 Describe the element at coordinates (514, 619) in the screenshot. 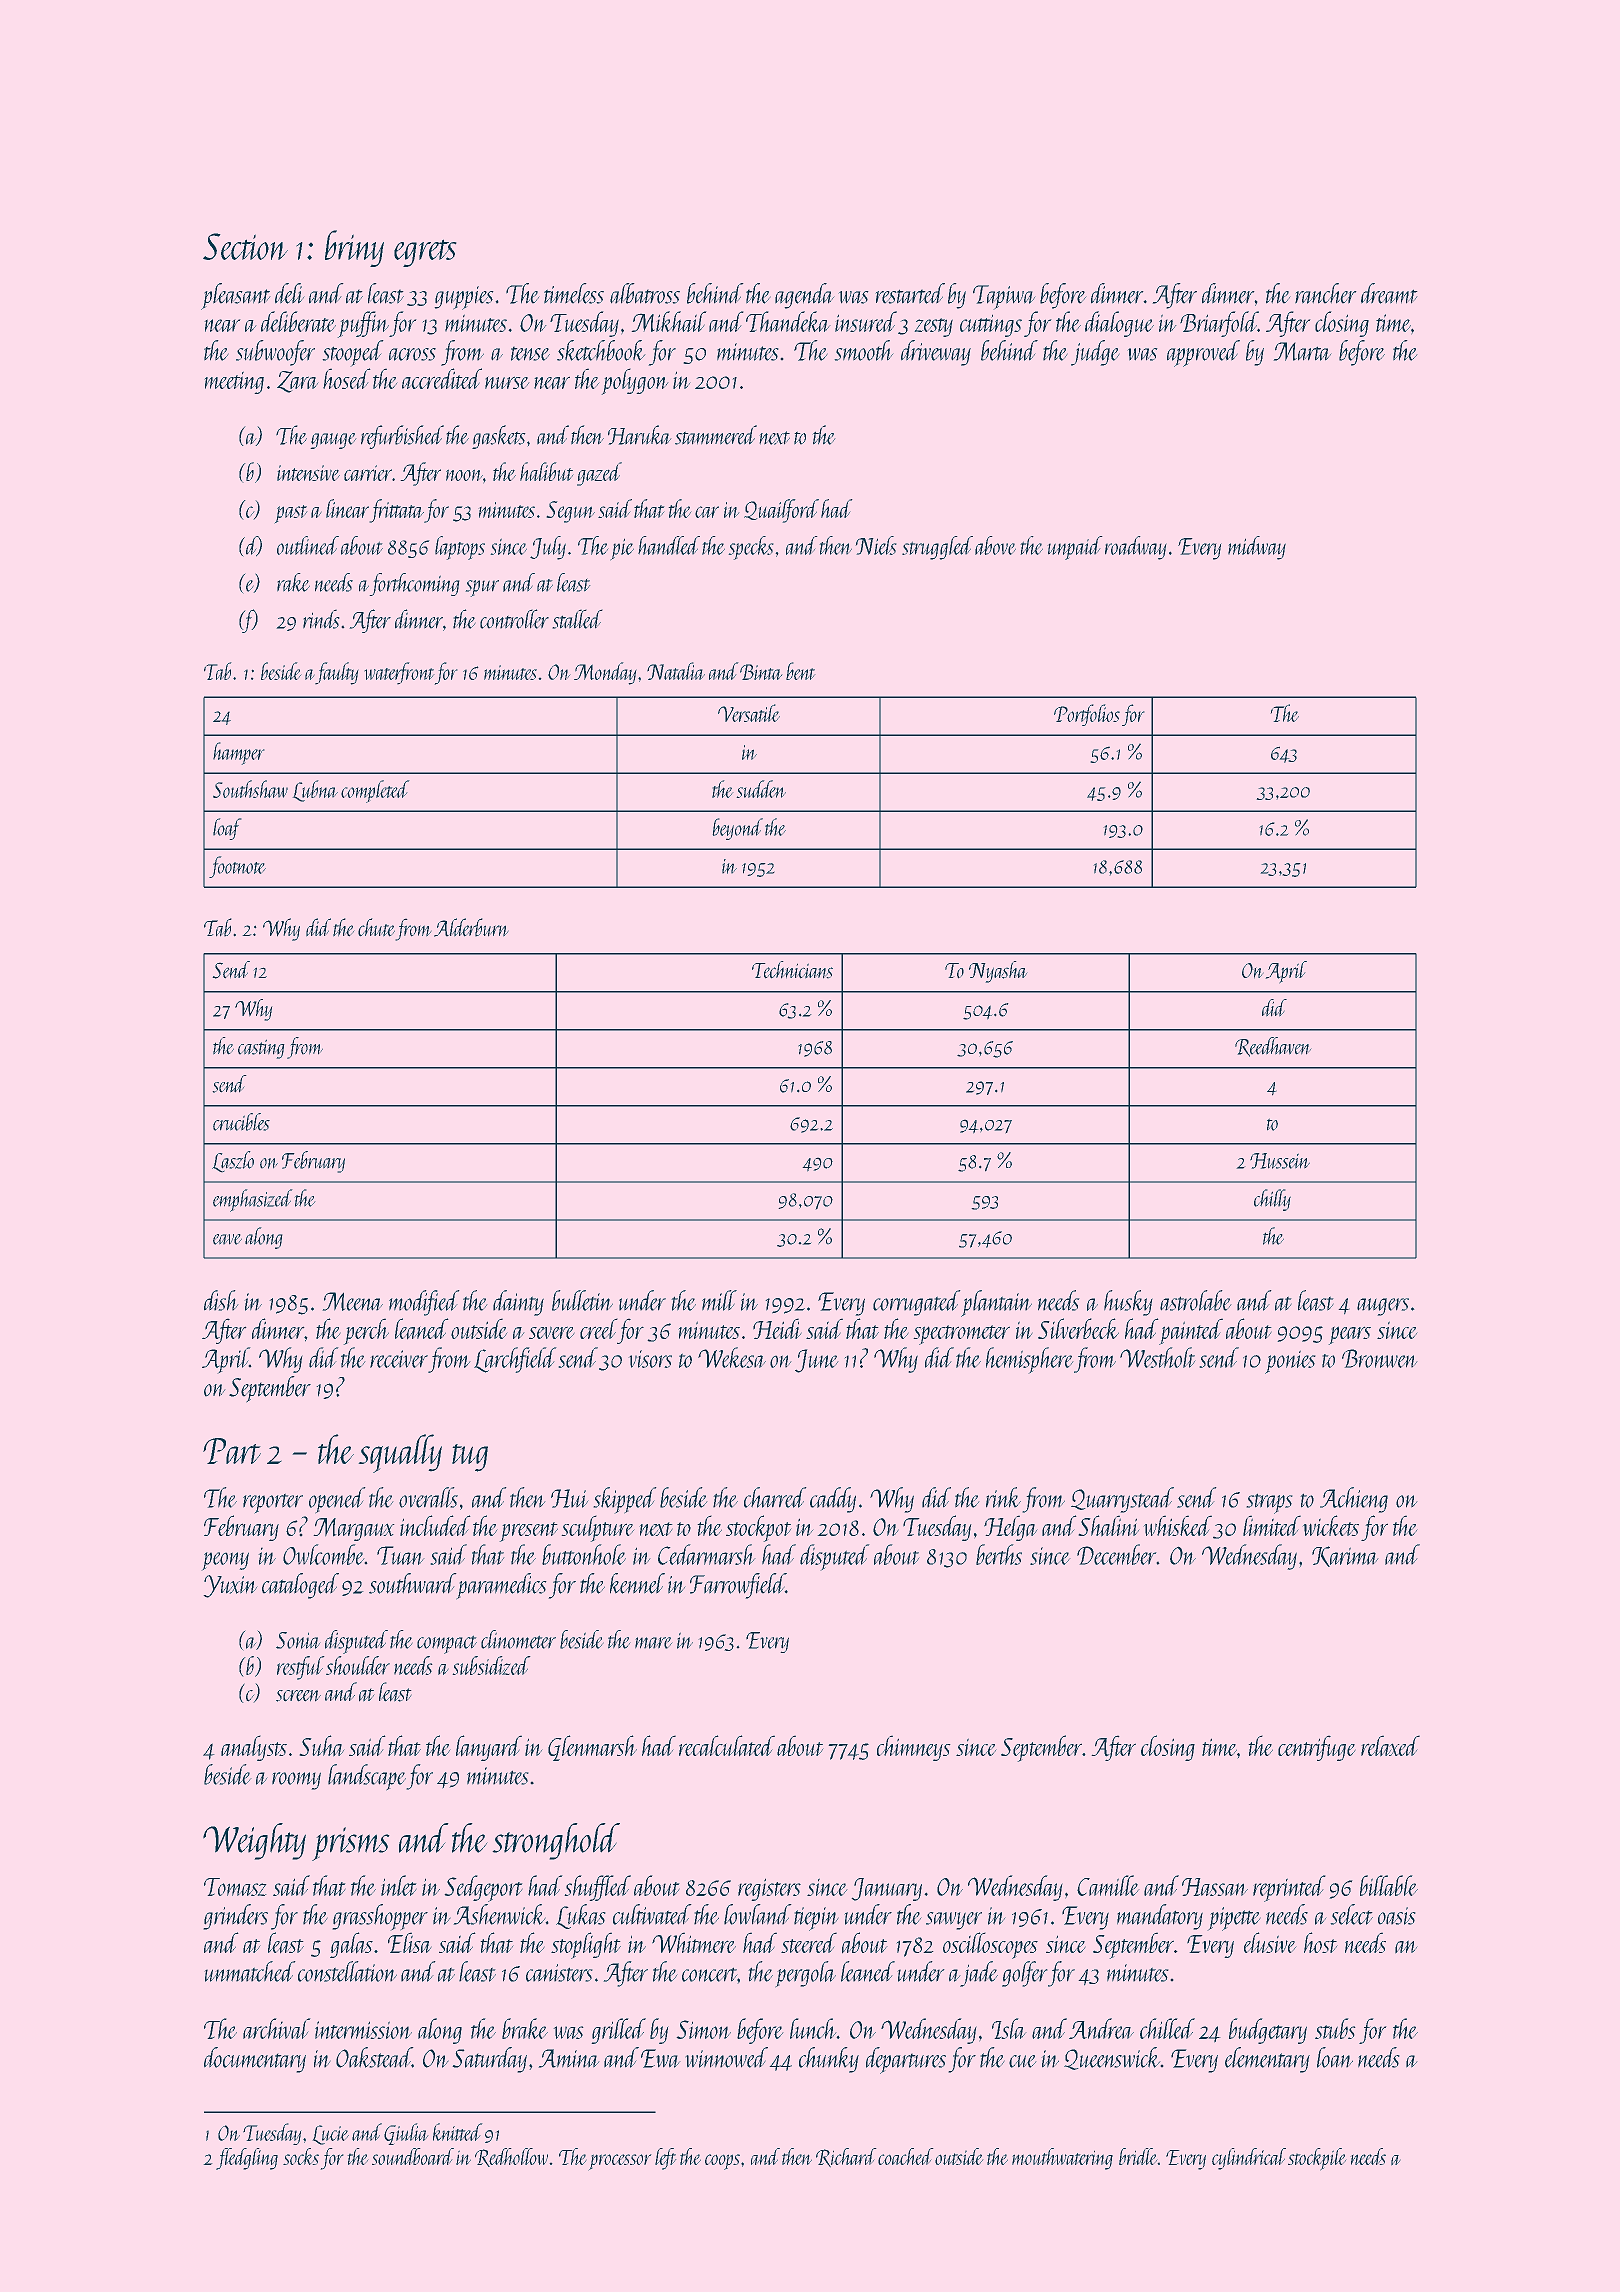

I see `controller` at that location.
